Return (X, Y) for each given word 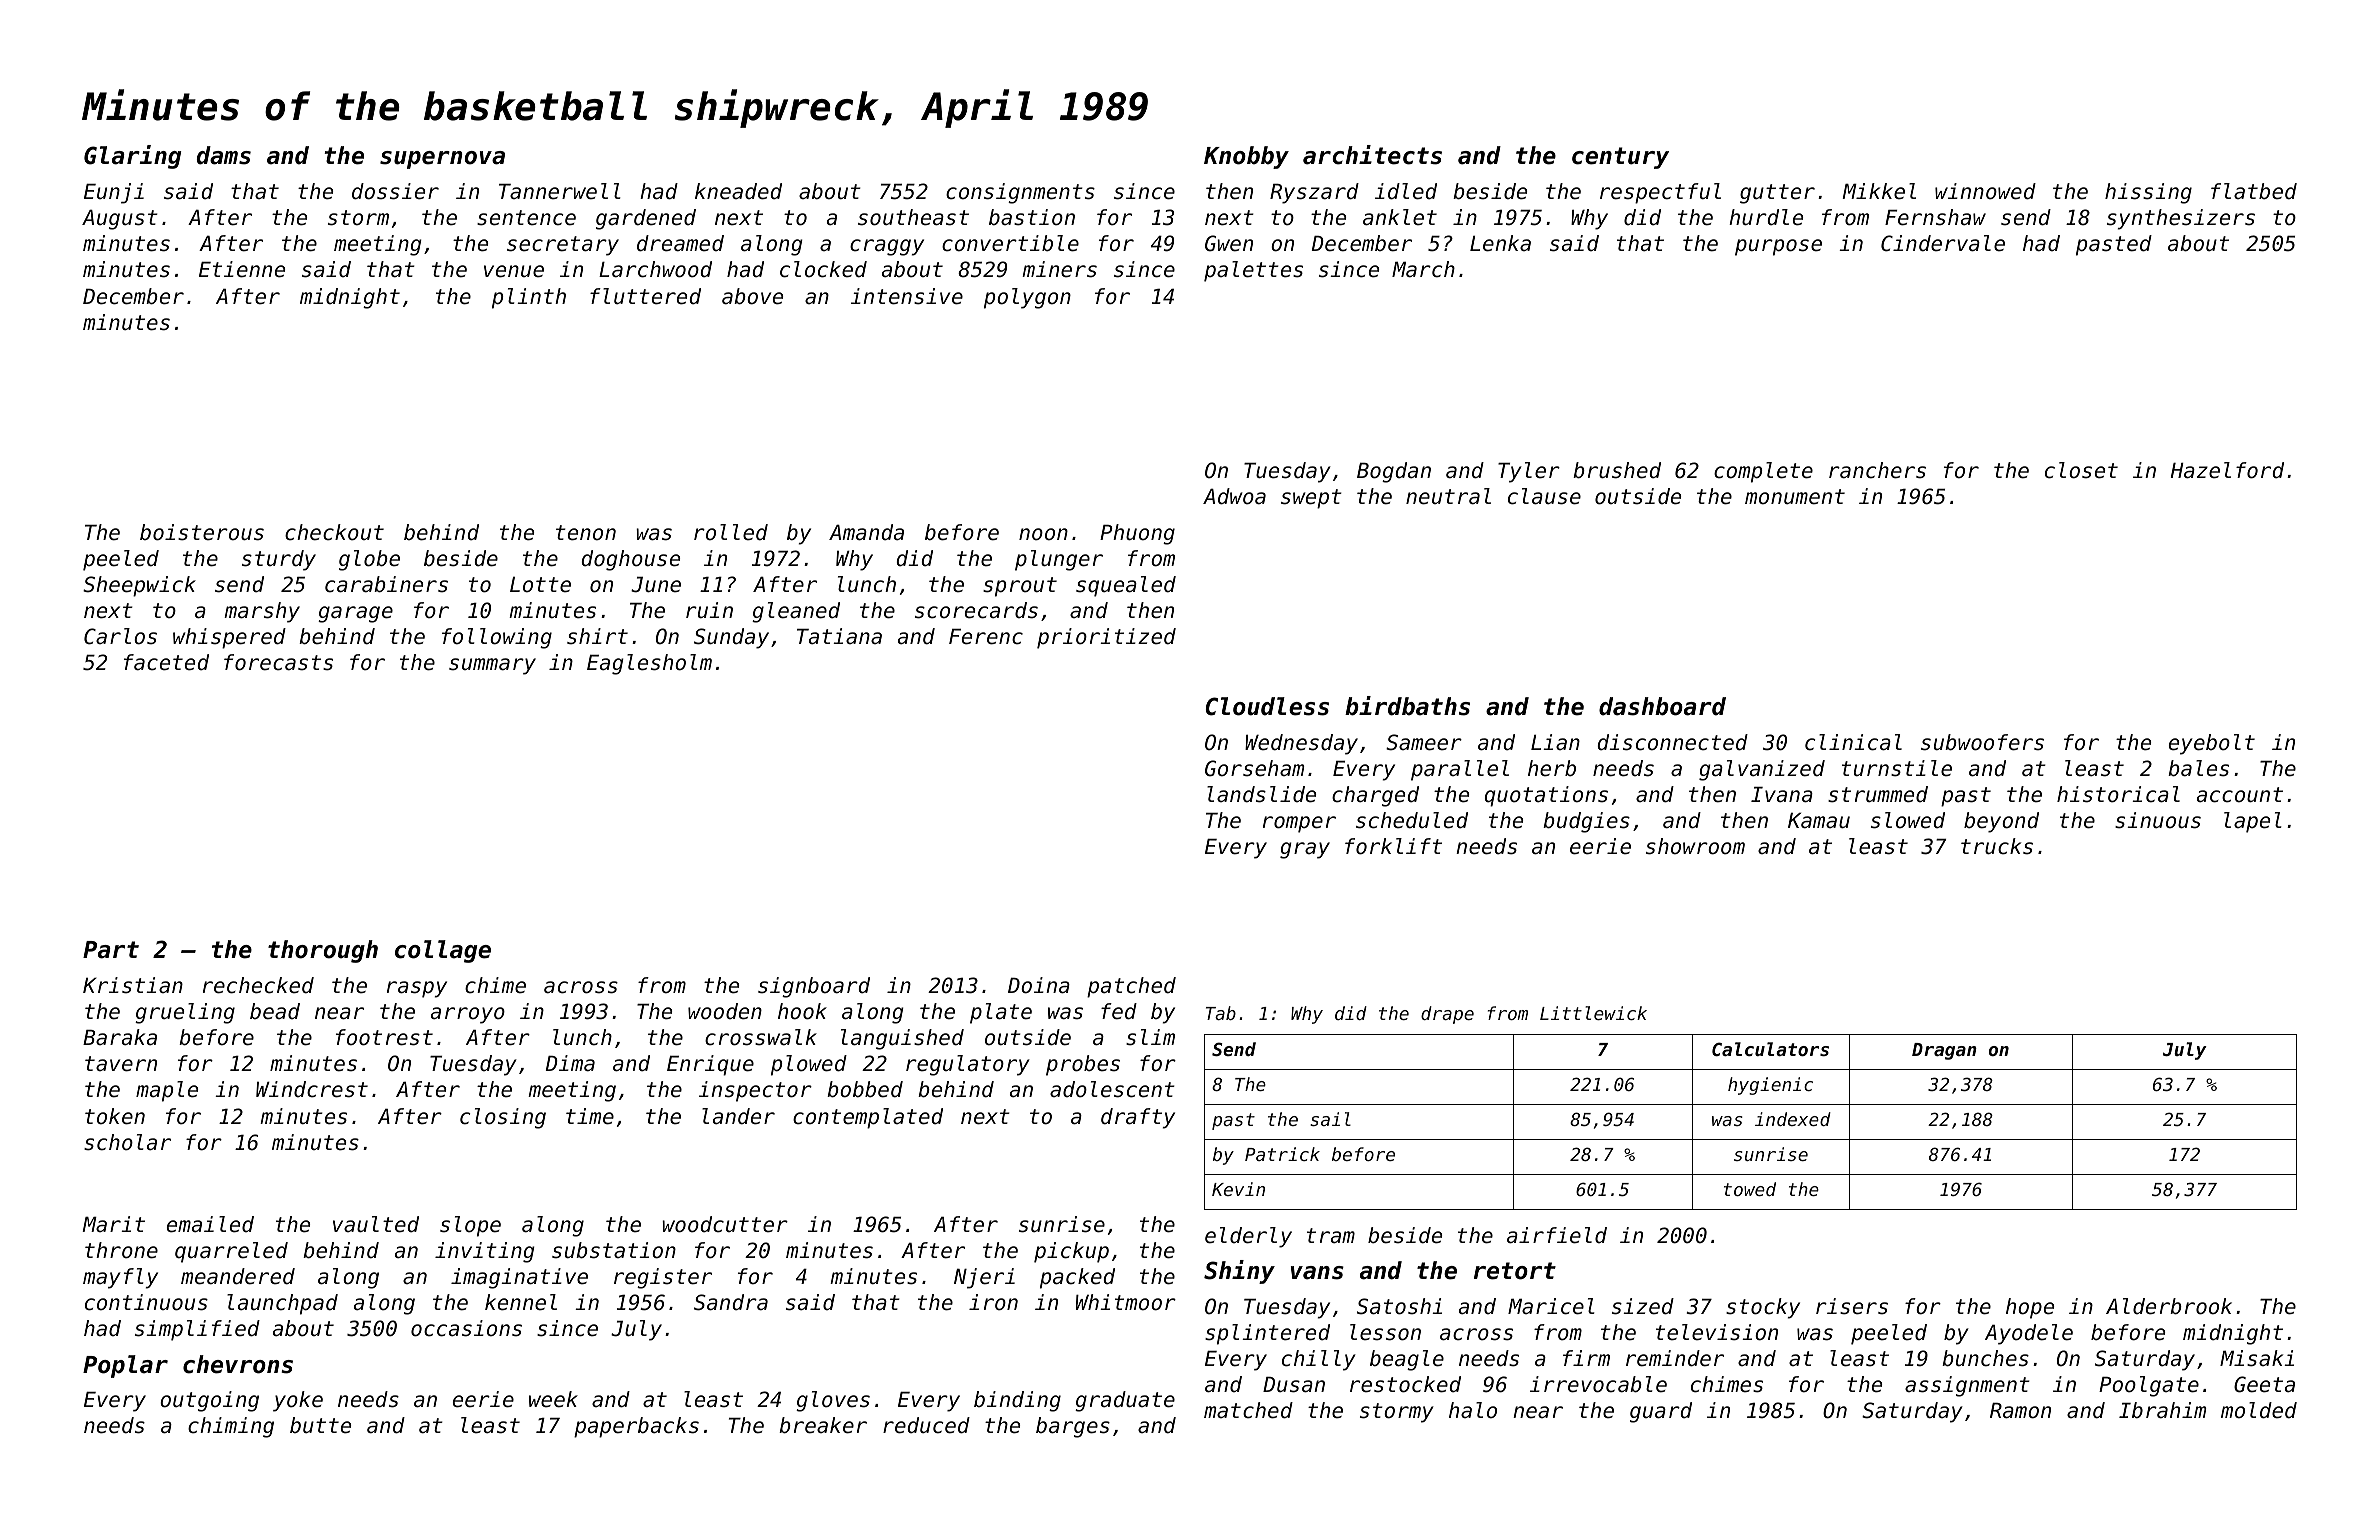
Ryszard (1314, 193)
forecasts (278, 662)
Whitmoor (1126, 1302)
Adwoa (1234, 496)
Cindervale (1943, 243)
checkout (334, 532)
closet (2081, 470)
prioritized (1106, 638)
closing (503, 1118)
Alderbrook (2169, 1306)
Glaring (132, 157)
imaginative (519, 1278)
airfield (1557, 1235)
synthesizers (2181, 219)
